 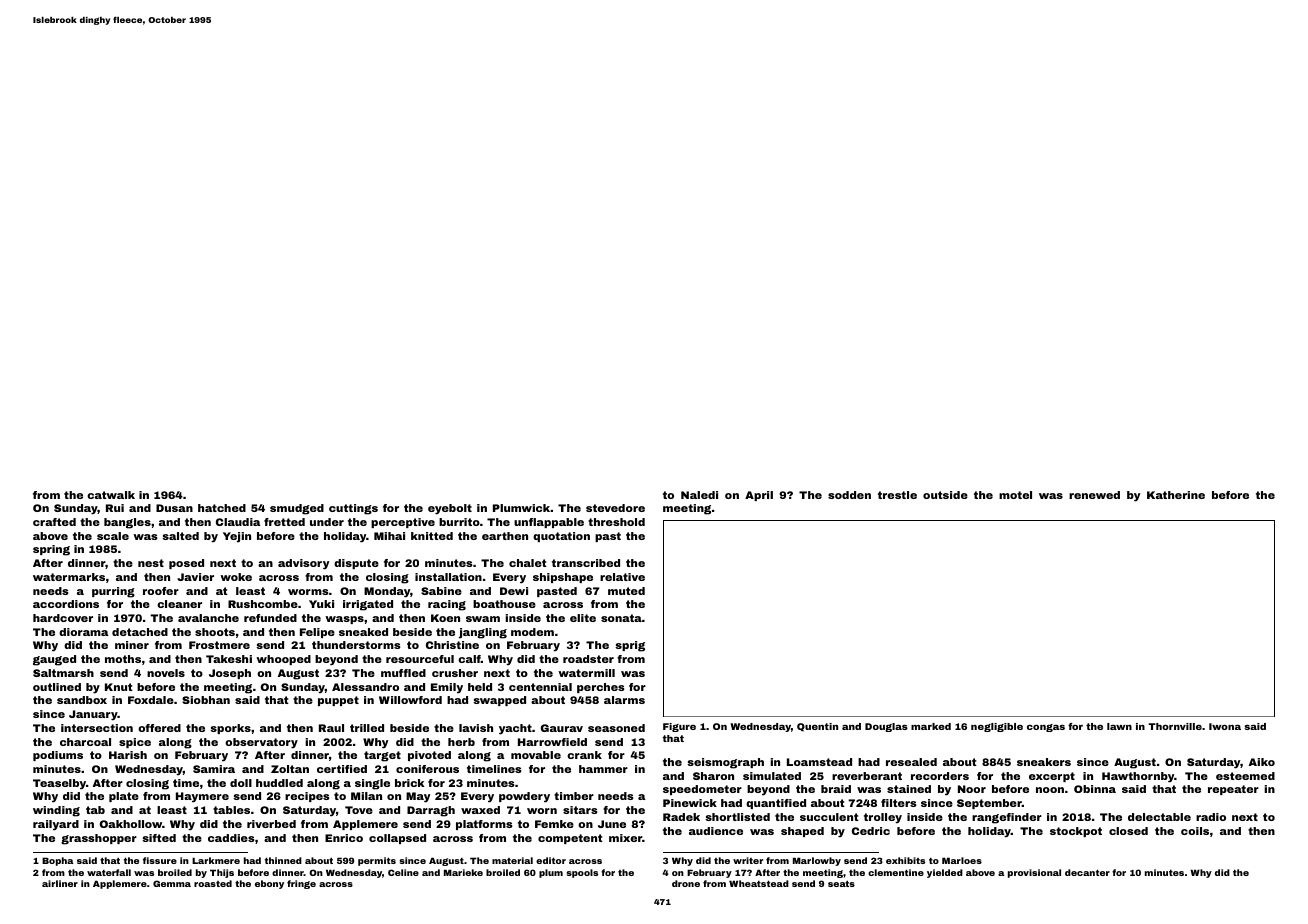 I want to click on spools, so click(x=582, y=873).
